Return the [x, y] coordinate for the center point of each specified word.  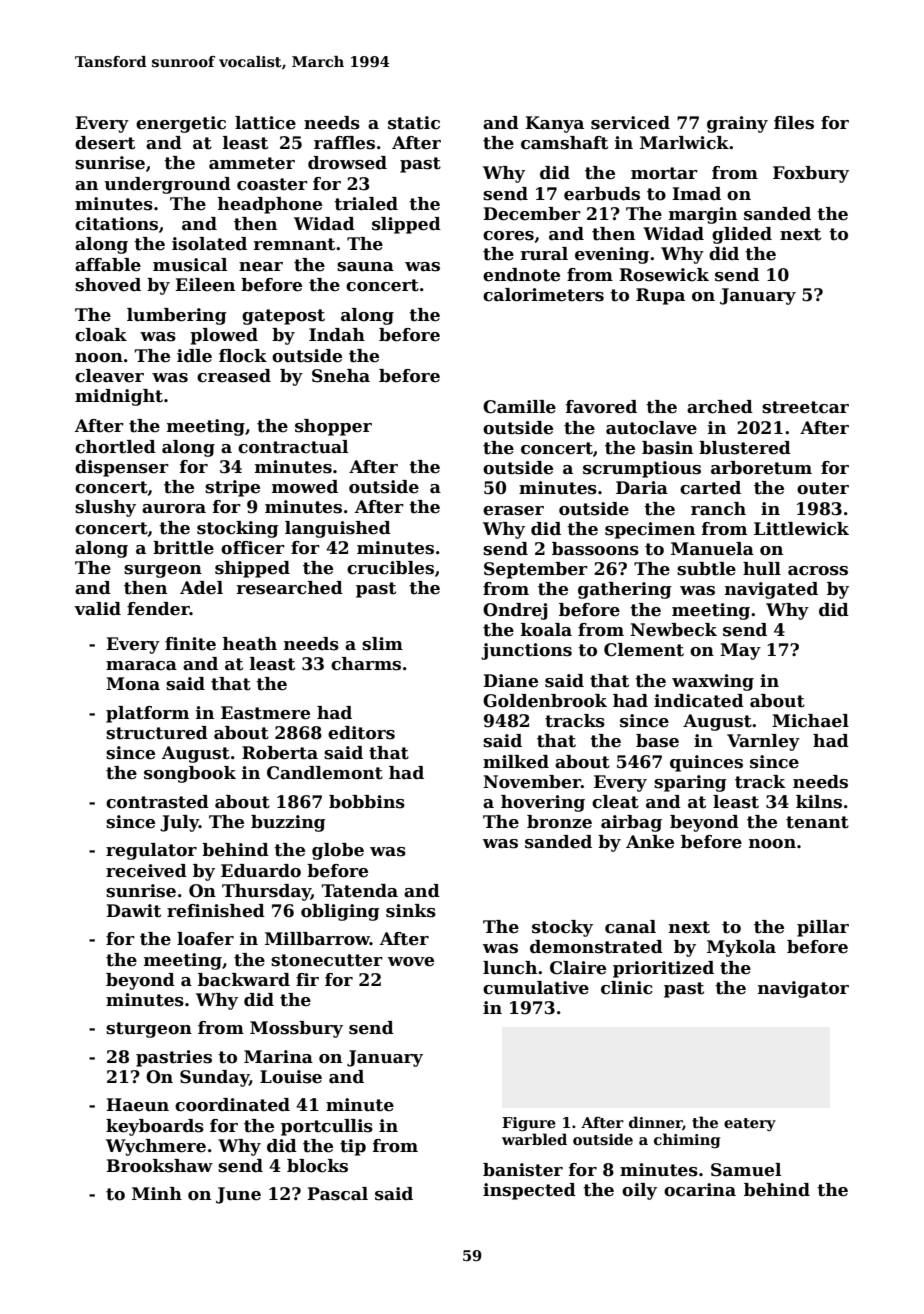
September [536, 570]
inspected [529, 1191]
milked [516, 762]
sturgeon [149, 1030]
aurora [174, 509]
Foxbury [811, 174]
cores [508, 236]
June [238, 1195]
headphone [270, 205]
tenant [817, 822]
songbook [190, 774]
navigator [803, 989]
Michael [810, 721]
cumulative [536, 988]
